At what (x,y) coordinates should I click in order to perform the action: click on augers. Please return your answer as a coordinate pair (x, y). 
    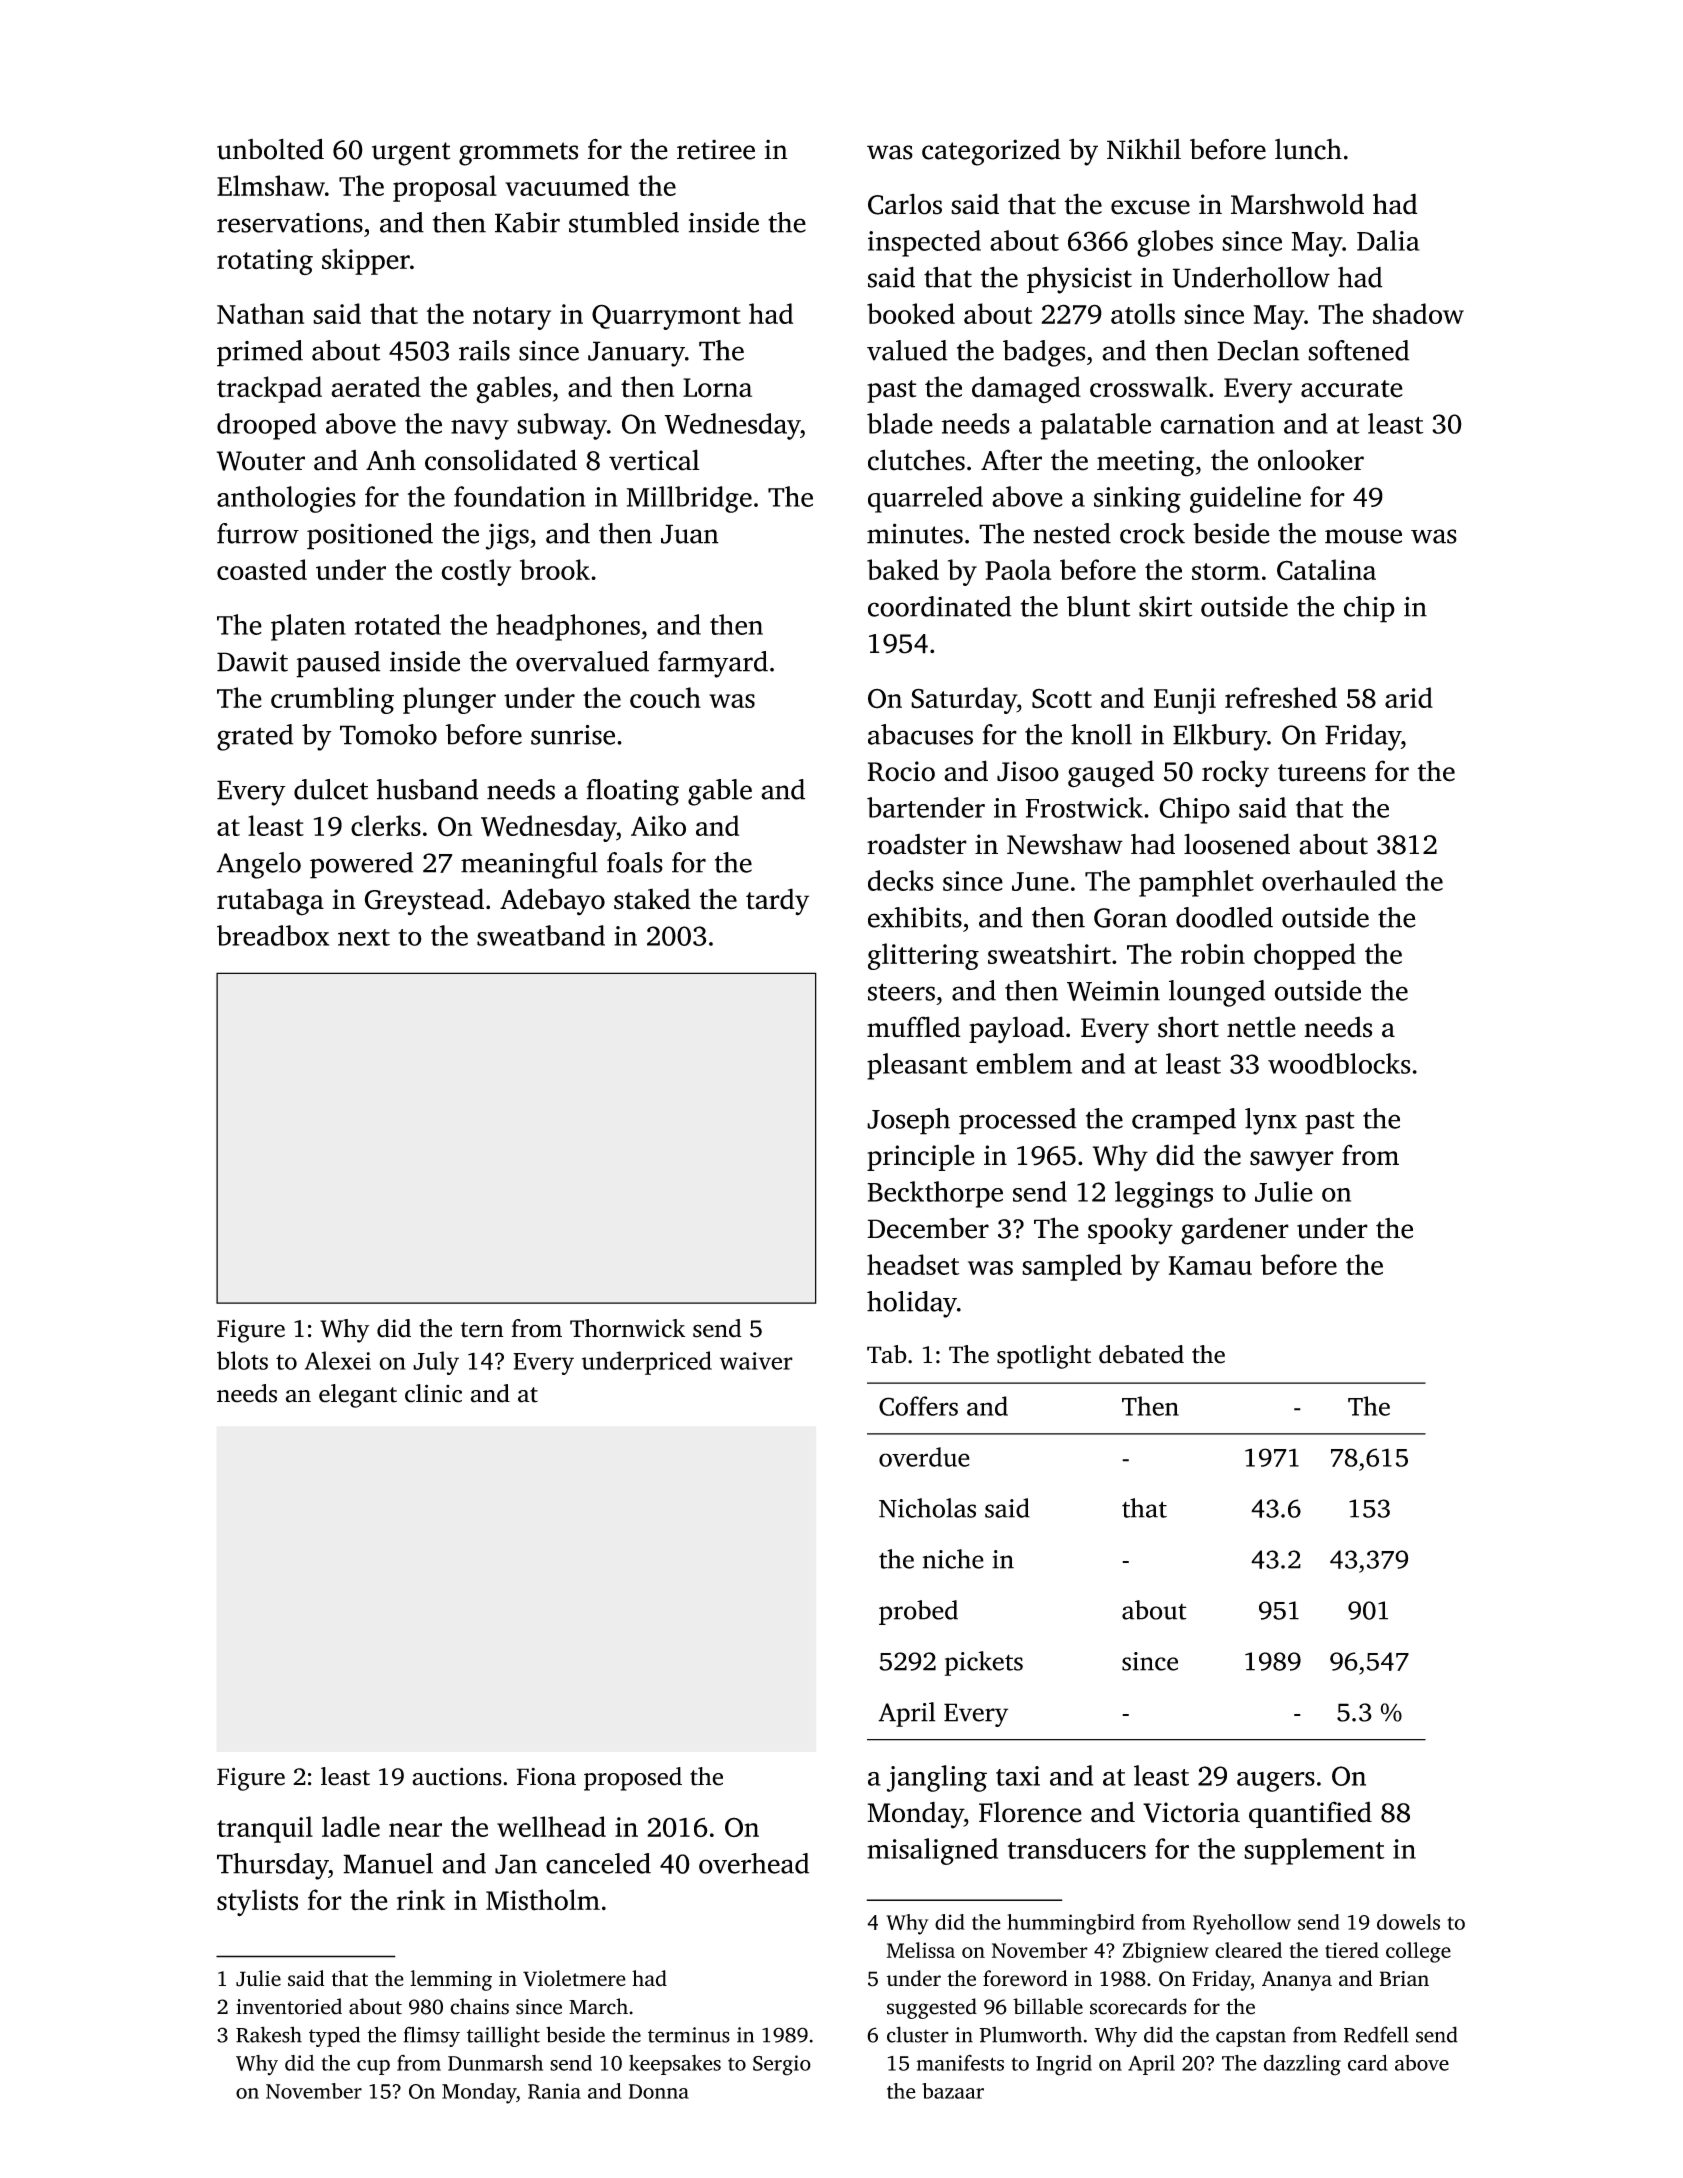
    Looking at the image, I should click on (1276, 1782).
